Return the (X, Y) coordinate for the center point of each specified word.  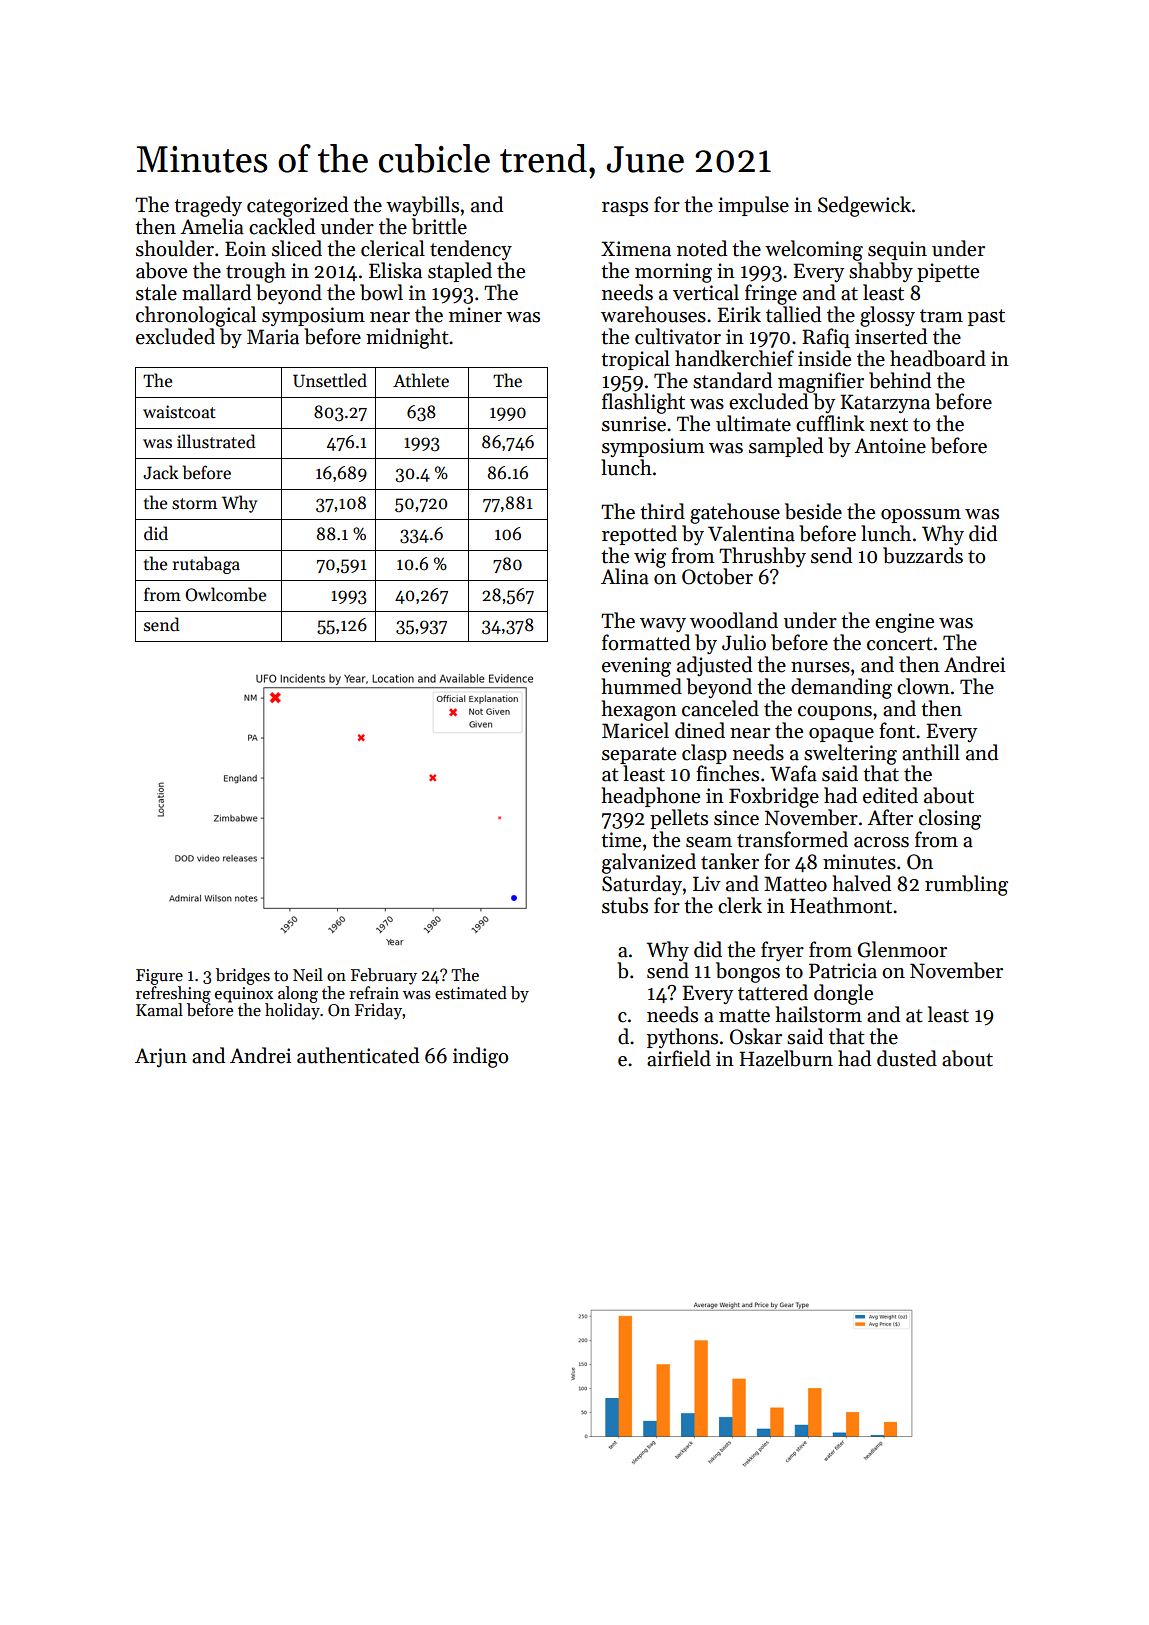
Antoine (890, 446)
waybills (422, 206)
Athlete (421, 380)
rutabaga (206, 565)
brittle (439, 226)
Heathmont (841, 905)
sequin (897, 250)
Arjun (161, 1058)
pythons (682, 1038)
